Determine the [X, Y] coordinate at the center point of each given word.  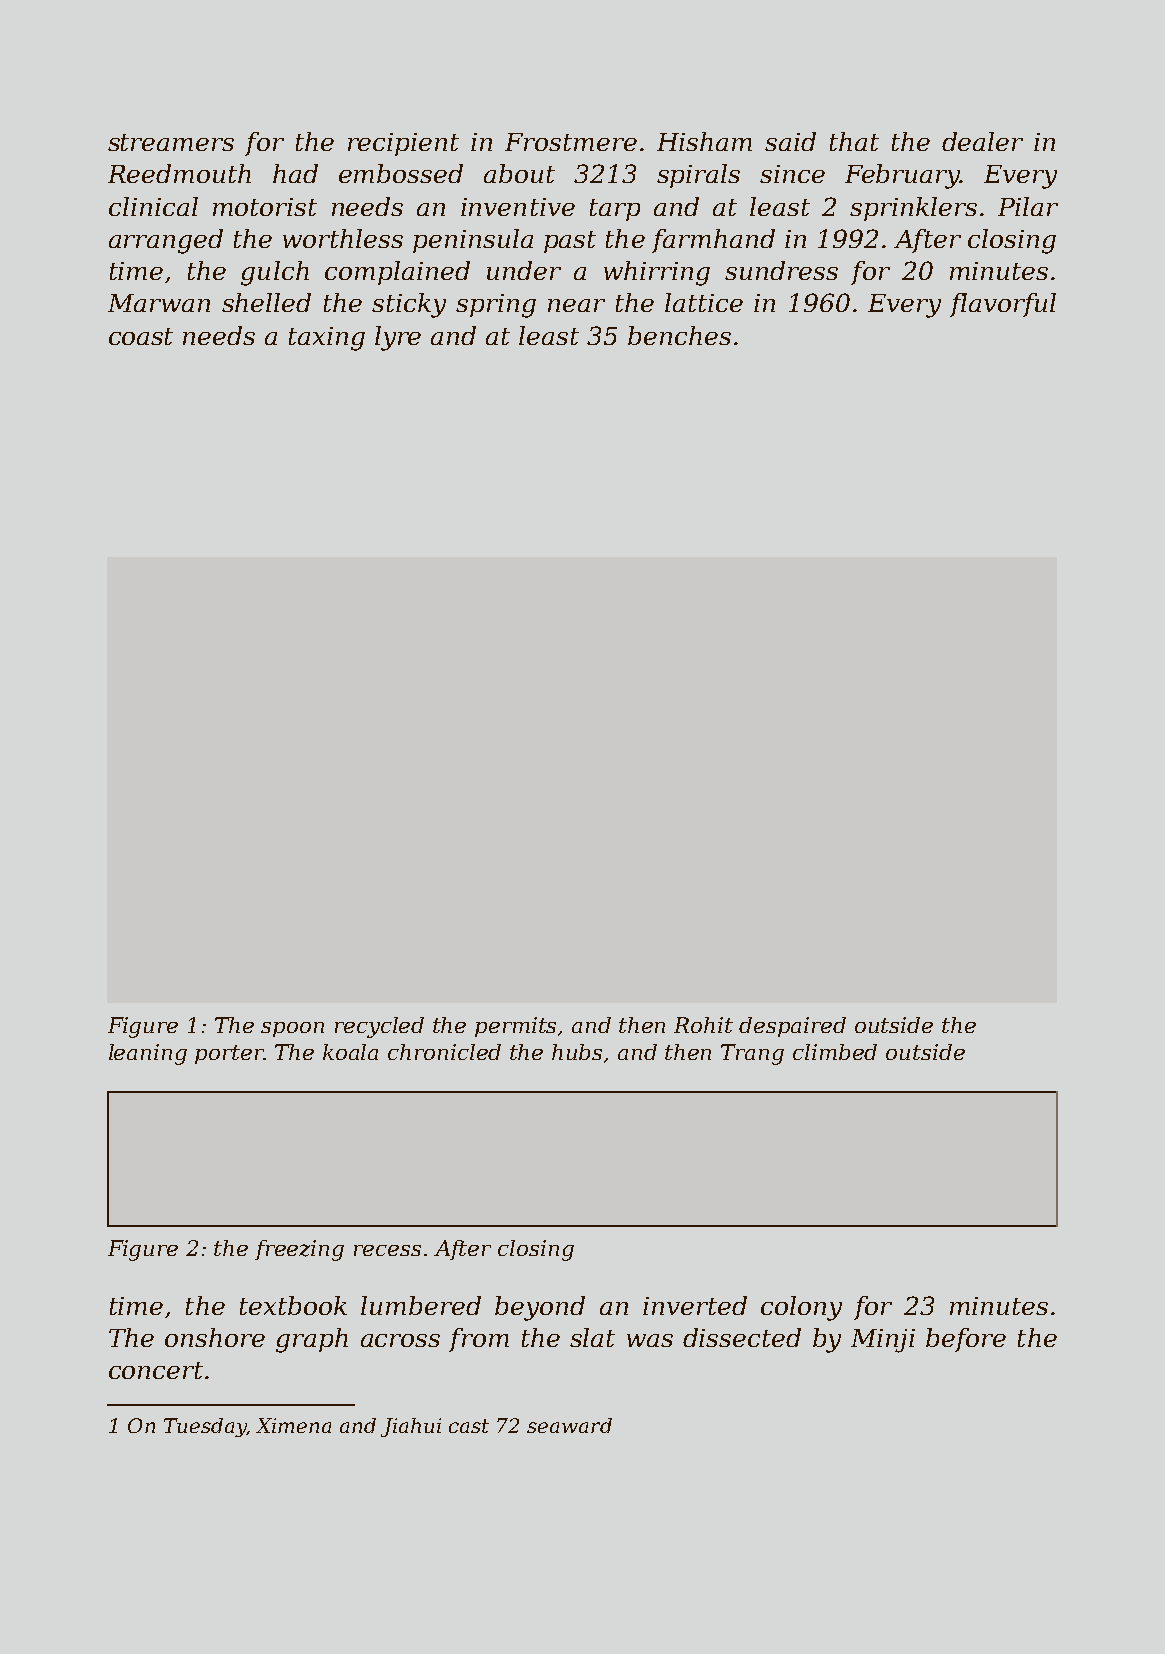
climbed [835, 1052]
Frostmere [571, 142]
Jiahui [411, 1427]
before [966, 1340]
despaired [792, 1027]
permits [515, 1027]
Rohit [703, 1025]
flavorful [1003, 305]
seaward [569, 1425]
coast [141, 336]
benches [679, 335]
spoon [292, 1029]
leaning [148, 1054]
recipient [403, 144]
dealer [982, 141]
